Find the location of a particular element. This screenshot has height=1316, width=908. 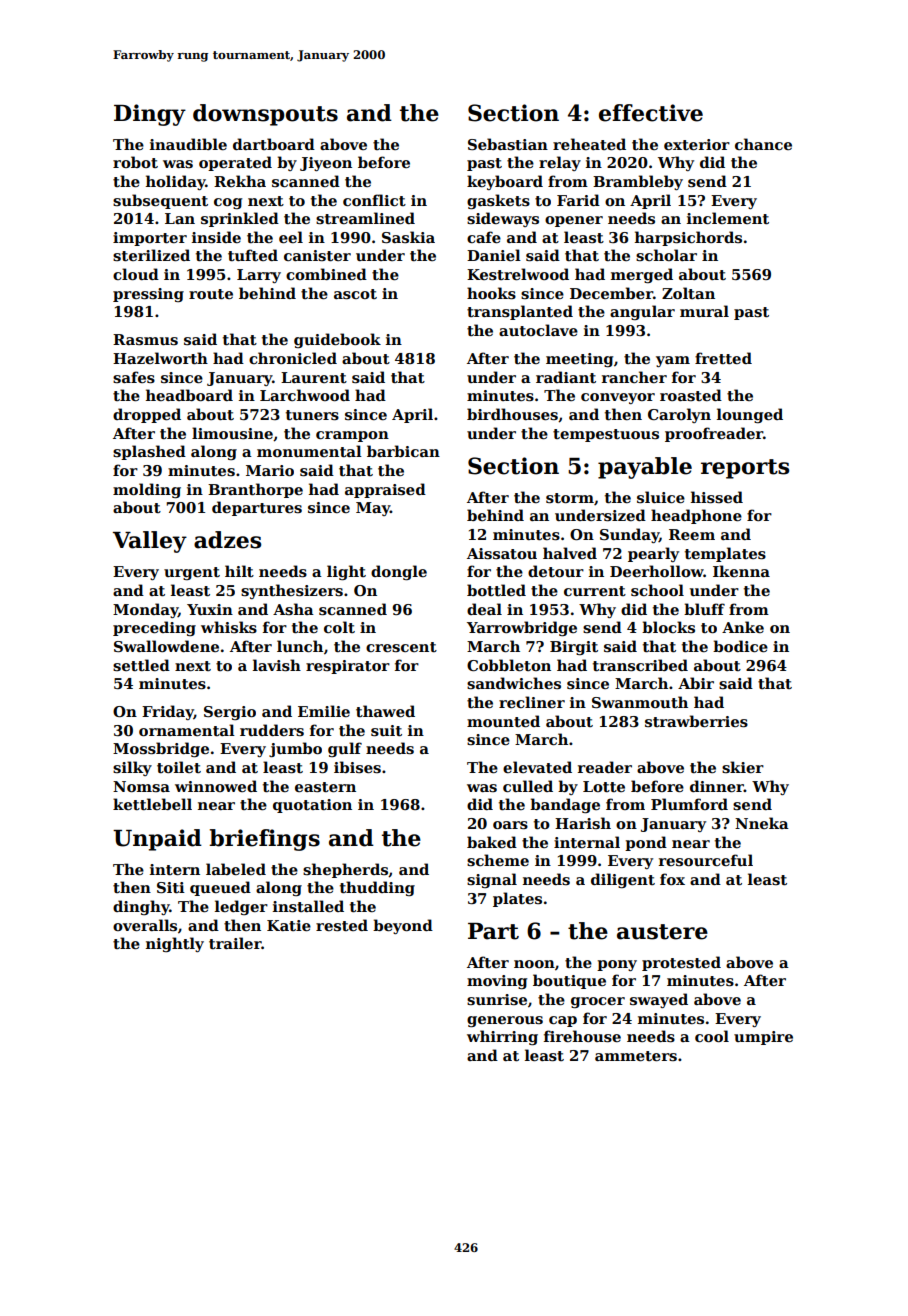

strawberries is located at coordinates (696, 721).
